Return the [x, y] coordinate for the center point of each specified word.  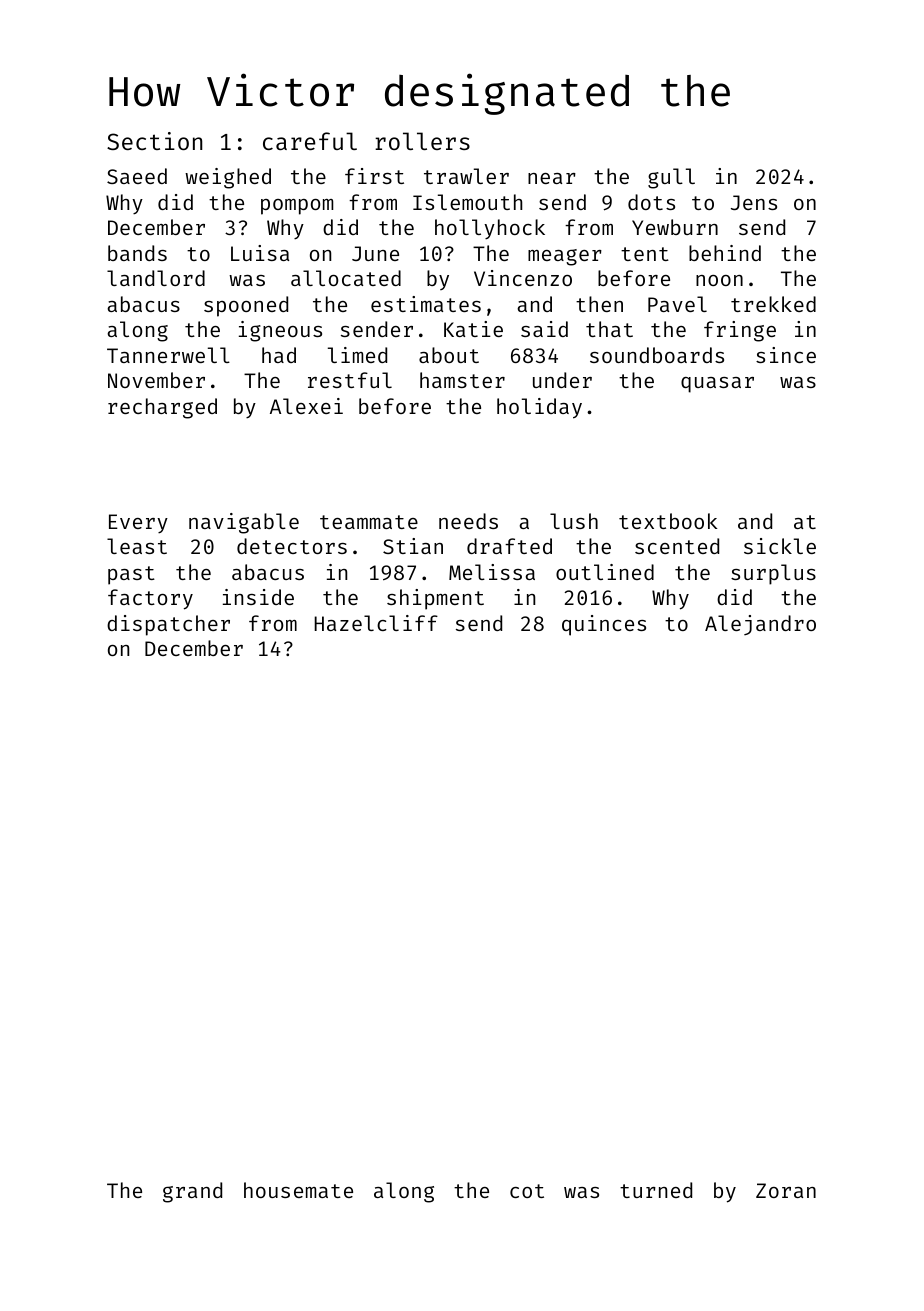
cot [527, 1191]
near [552, 178]
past [131, 575]
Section [154, 141]
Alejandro [760, 625]
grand [192, 1192]
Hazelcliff [376, 623]
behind [725, 253]
